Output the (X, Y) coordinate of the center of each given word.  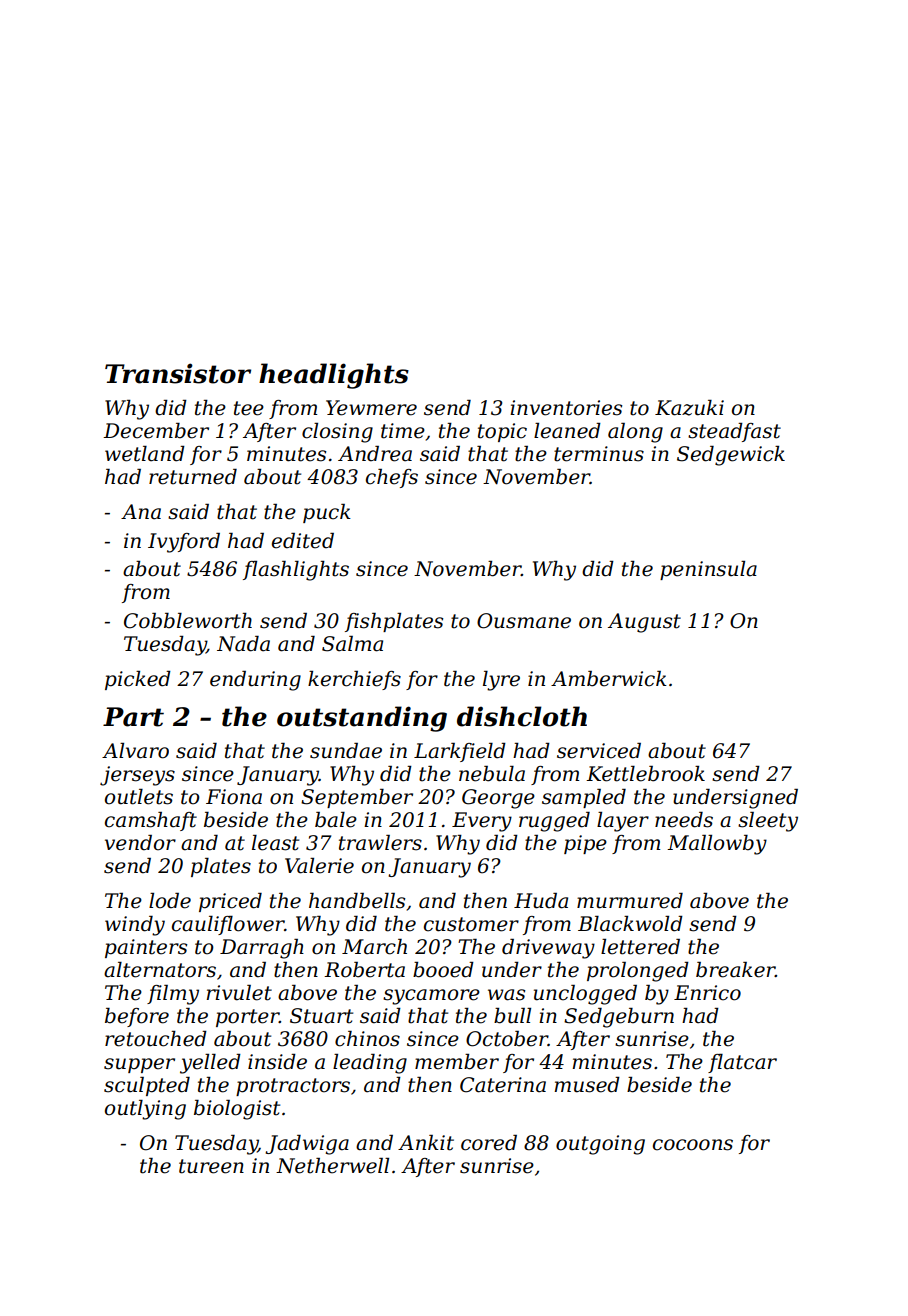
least (275, 843)
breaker (735, 970)
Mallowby (717, 845)
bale (336, 820)
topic (502, 432)
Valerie (319, 866)
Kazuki (689, 408)
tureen (211, 1166)
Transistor (178, 373)
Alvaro (135, 751)
